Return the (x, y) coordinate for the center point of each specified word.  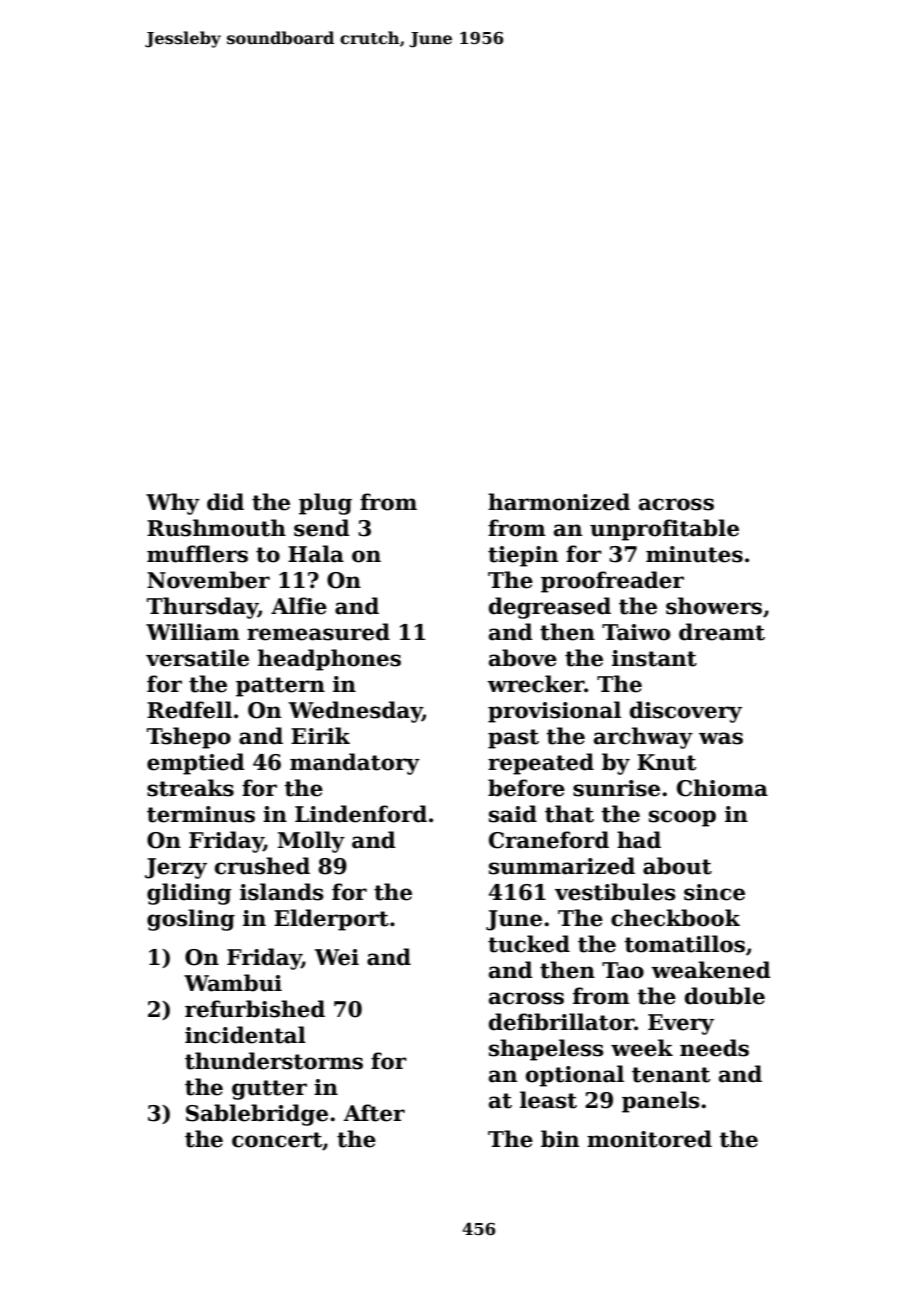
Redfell (189, 710)
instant (654, 658)
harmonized (559, 502)
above (523, 658)
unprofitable (664, 530)
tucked (529, 944)
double (725, 996)
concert (277, 1140)
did (225, 502)
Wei (337, 957)
